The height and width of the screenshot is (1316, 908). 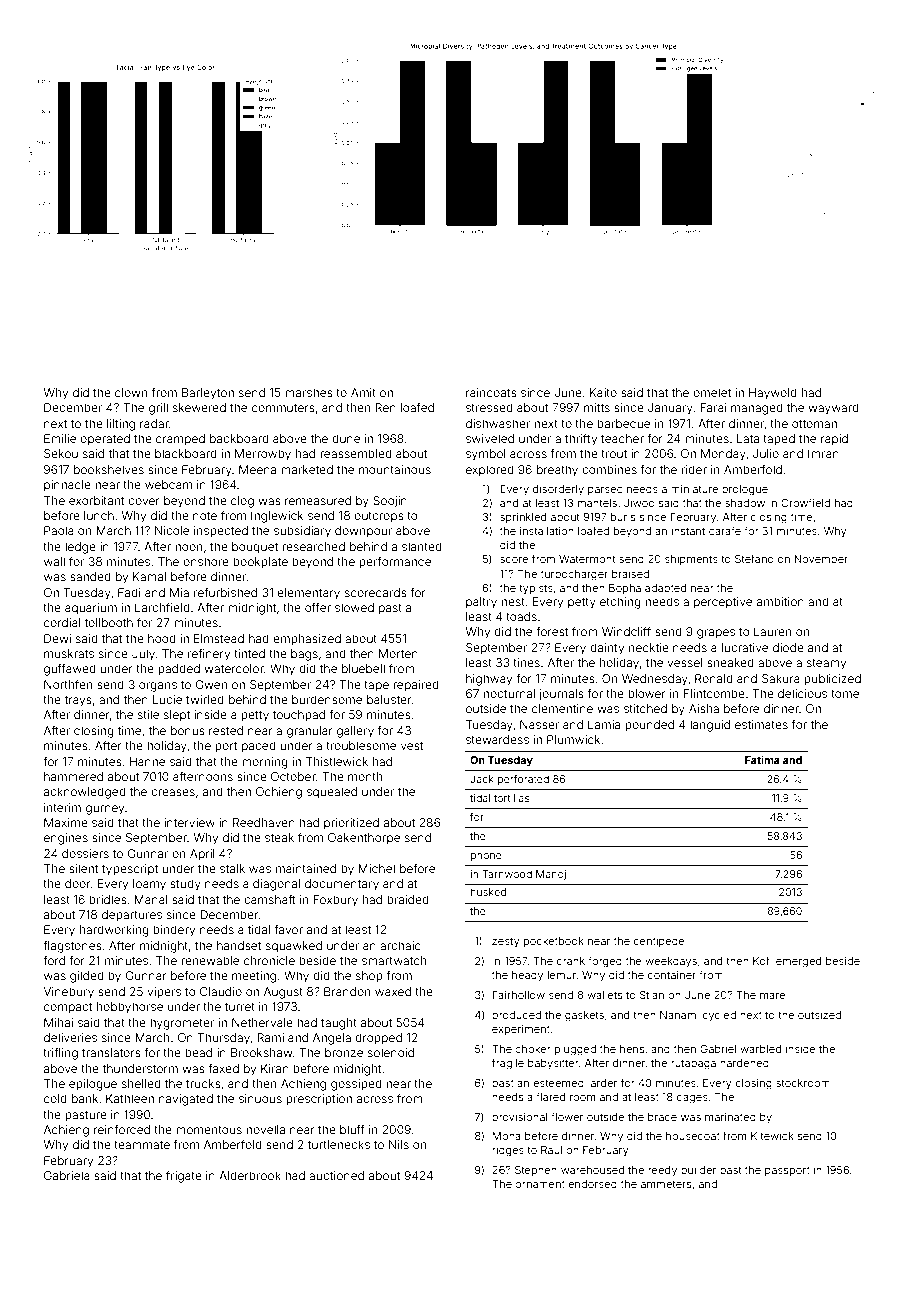 I want to click on Raul, so click(x=551, y=1150).
